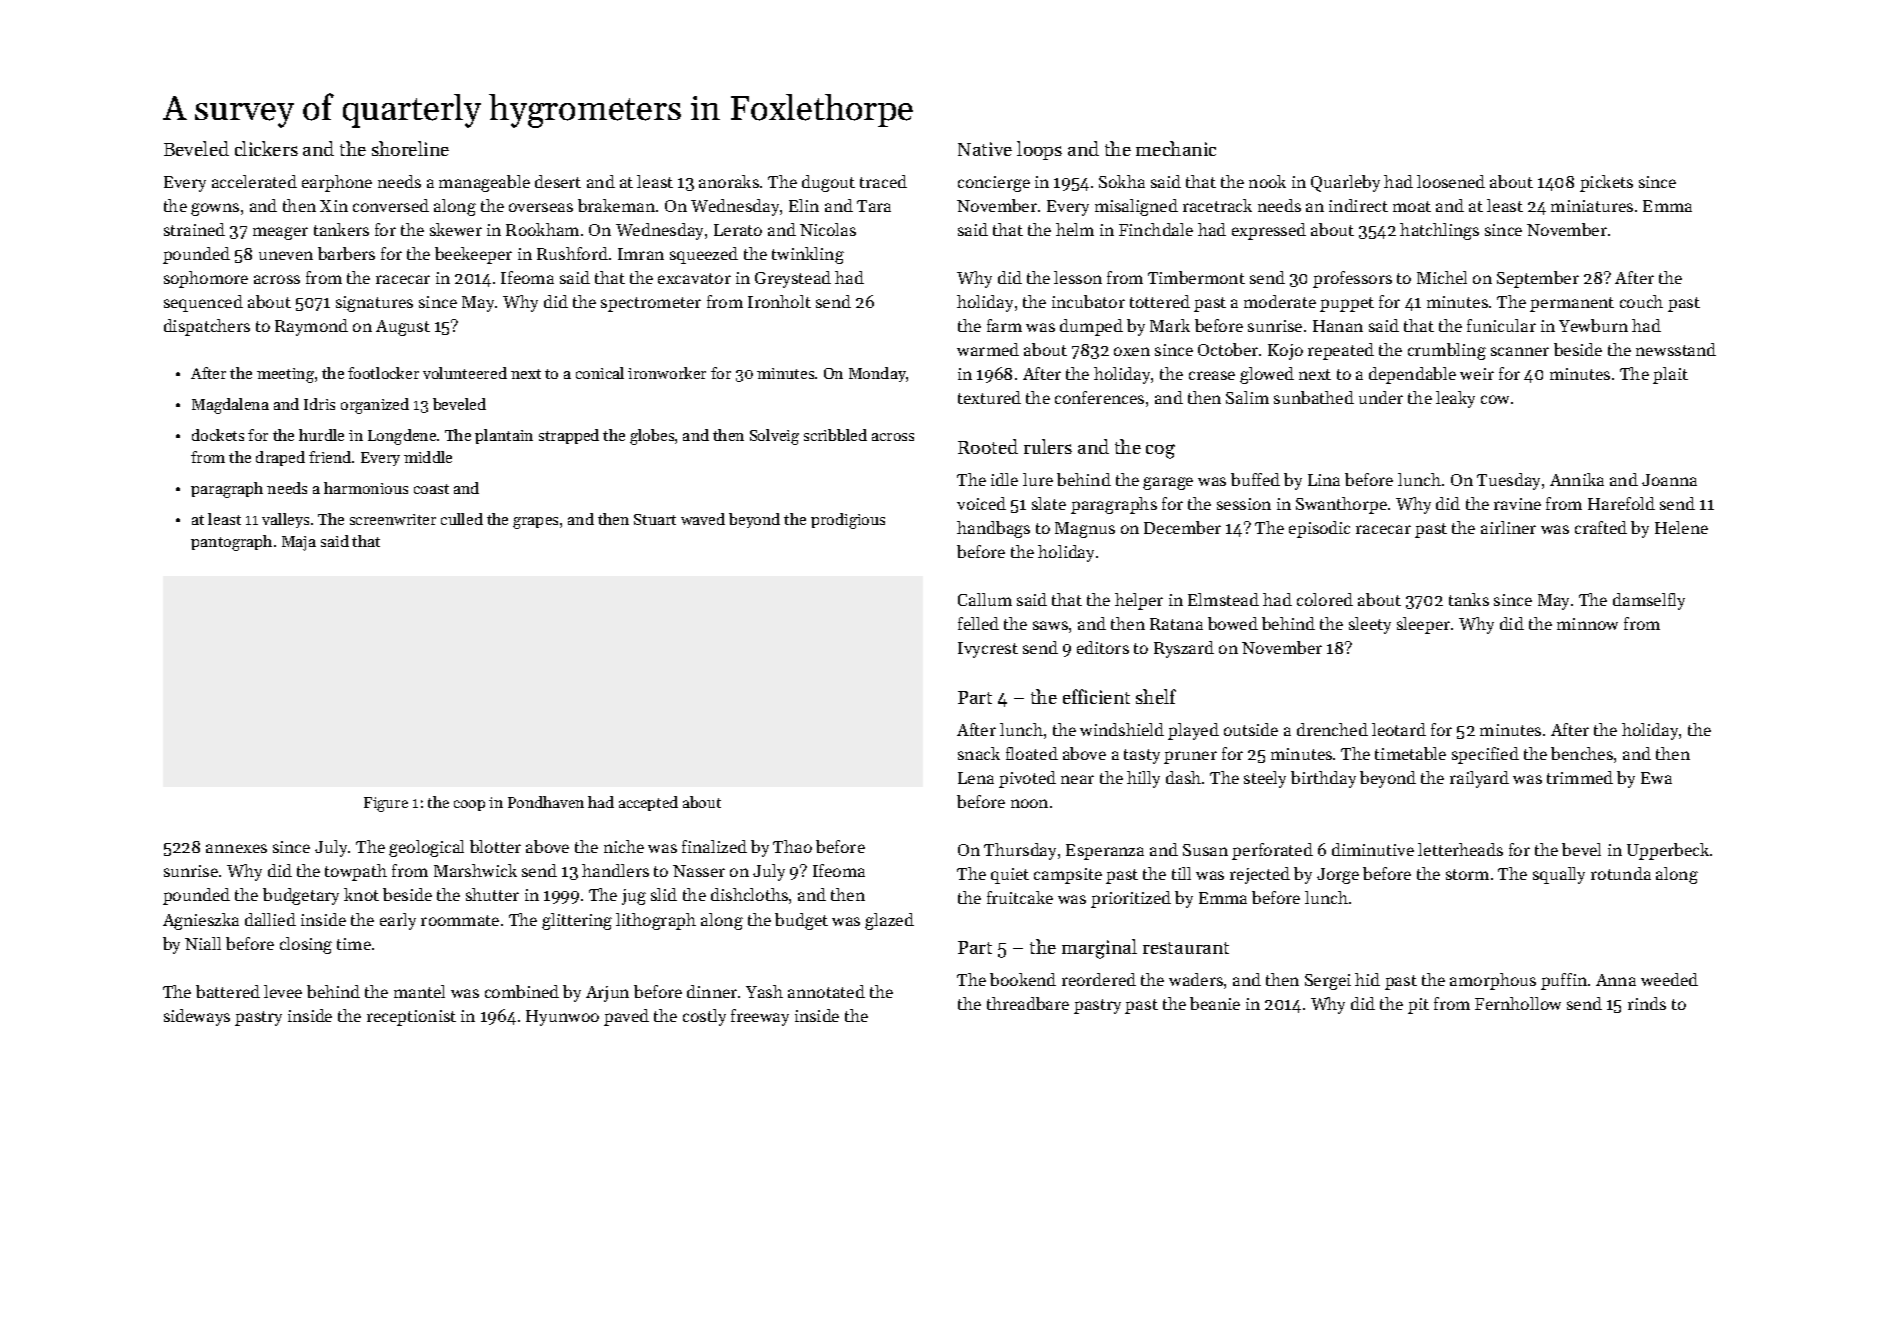 This screenshot has width=1880, height=1329. What do you see at coordinates (600, 373) in the screenshot?
I see `conical` at bounding box center [600, 373].
